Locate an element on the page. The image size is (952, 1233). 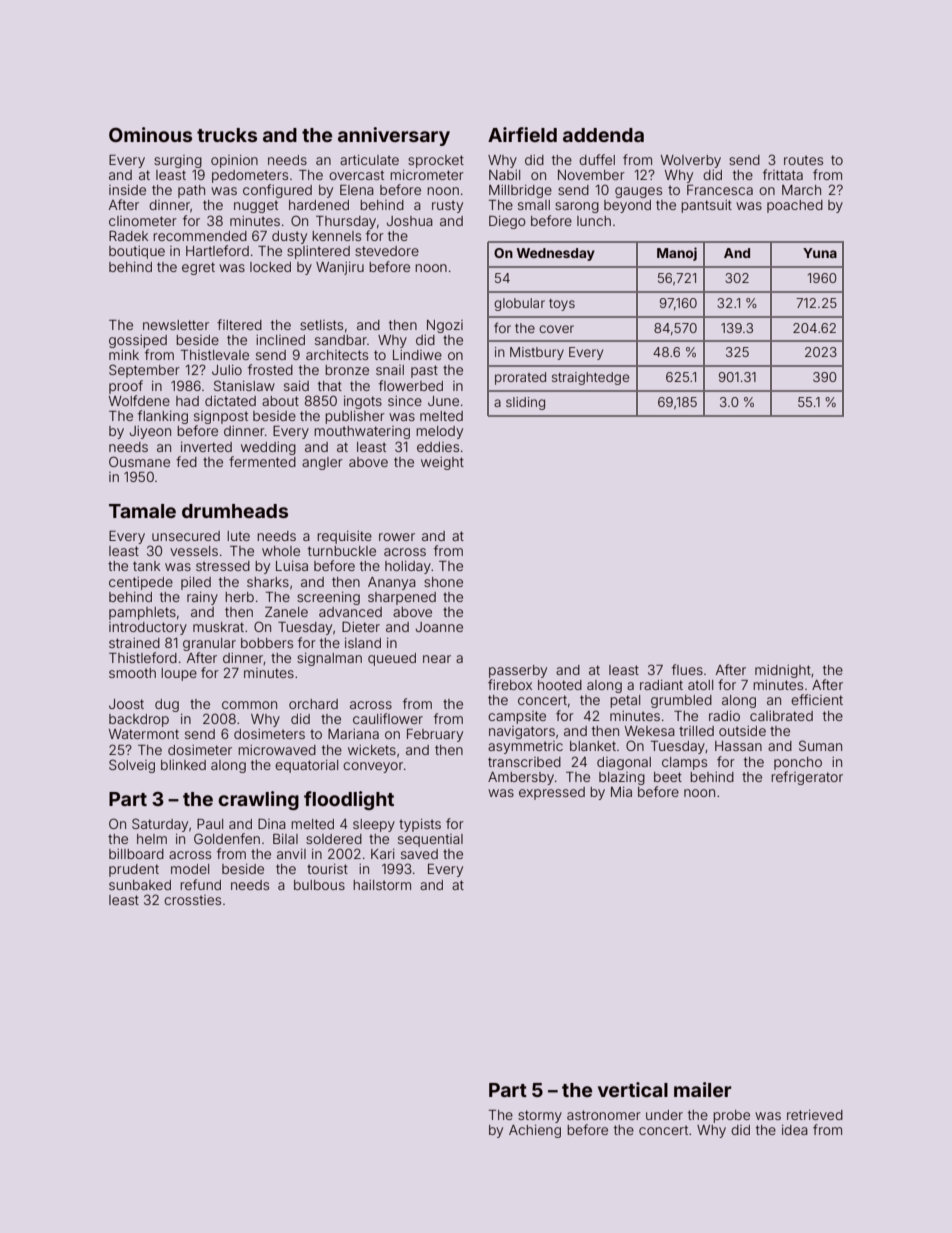
routes is located at coordinates (803, 160).
